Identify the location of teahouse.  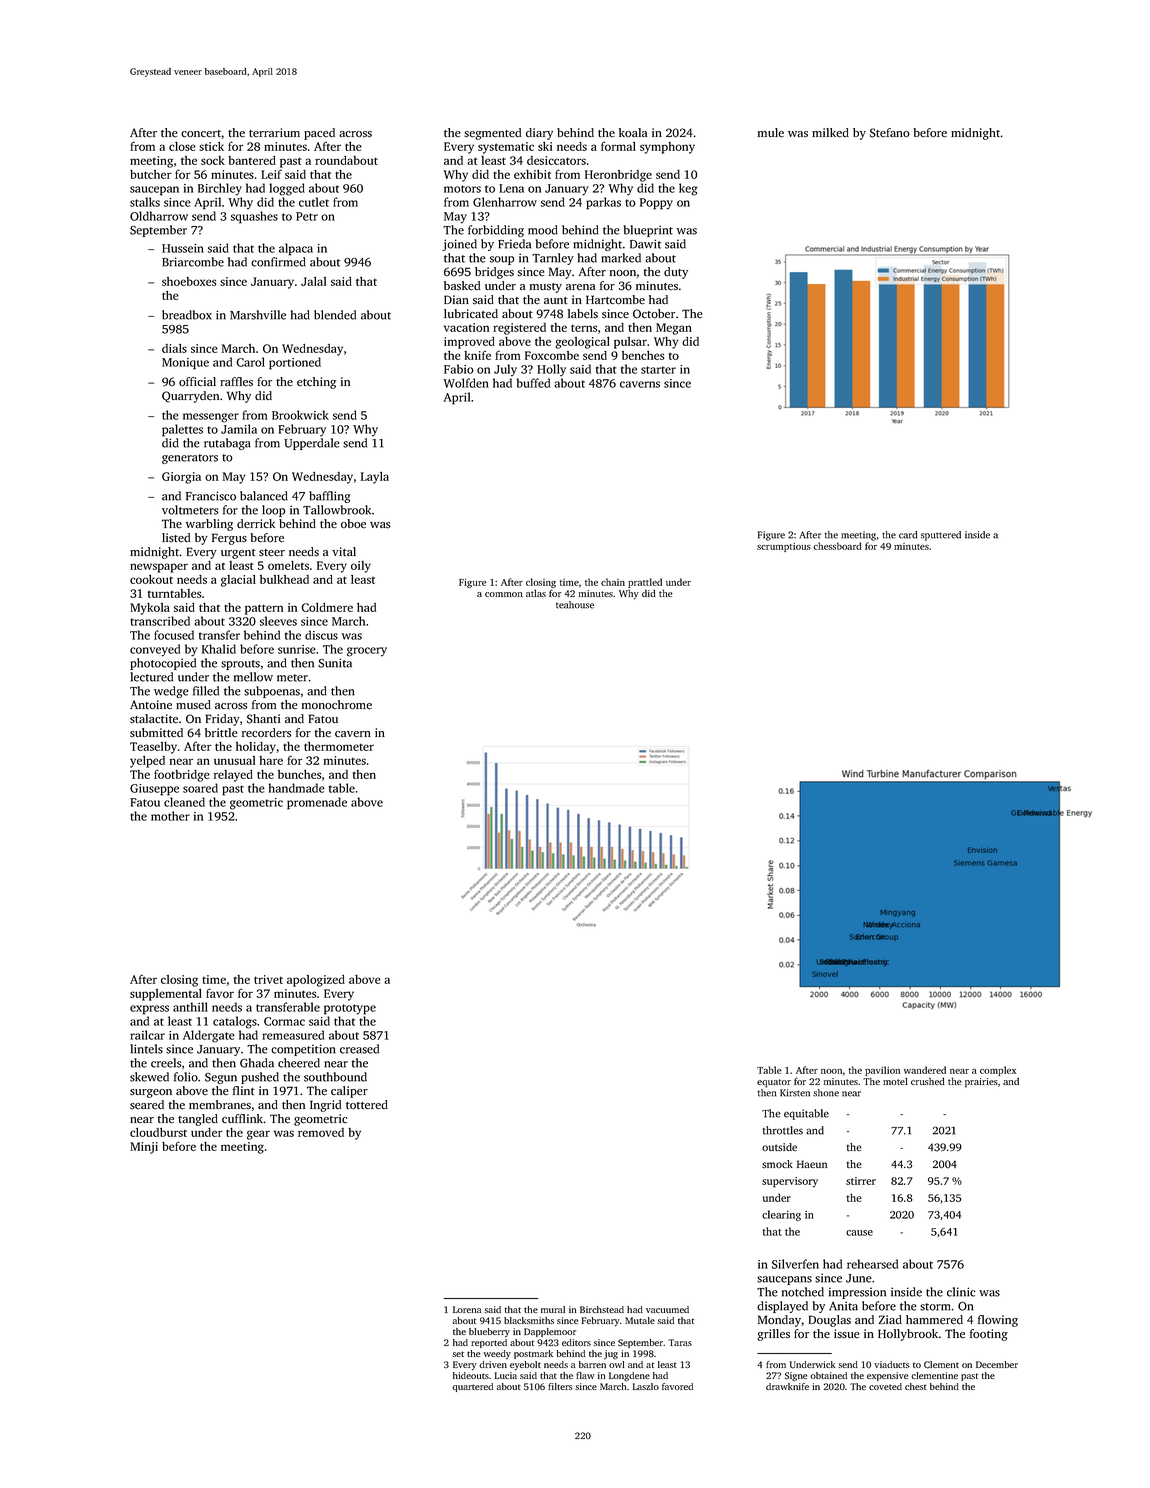
(575, 605).
